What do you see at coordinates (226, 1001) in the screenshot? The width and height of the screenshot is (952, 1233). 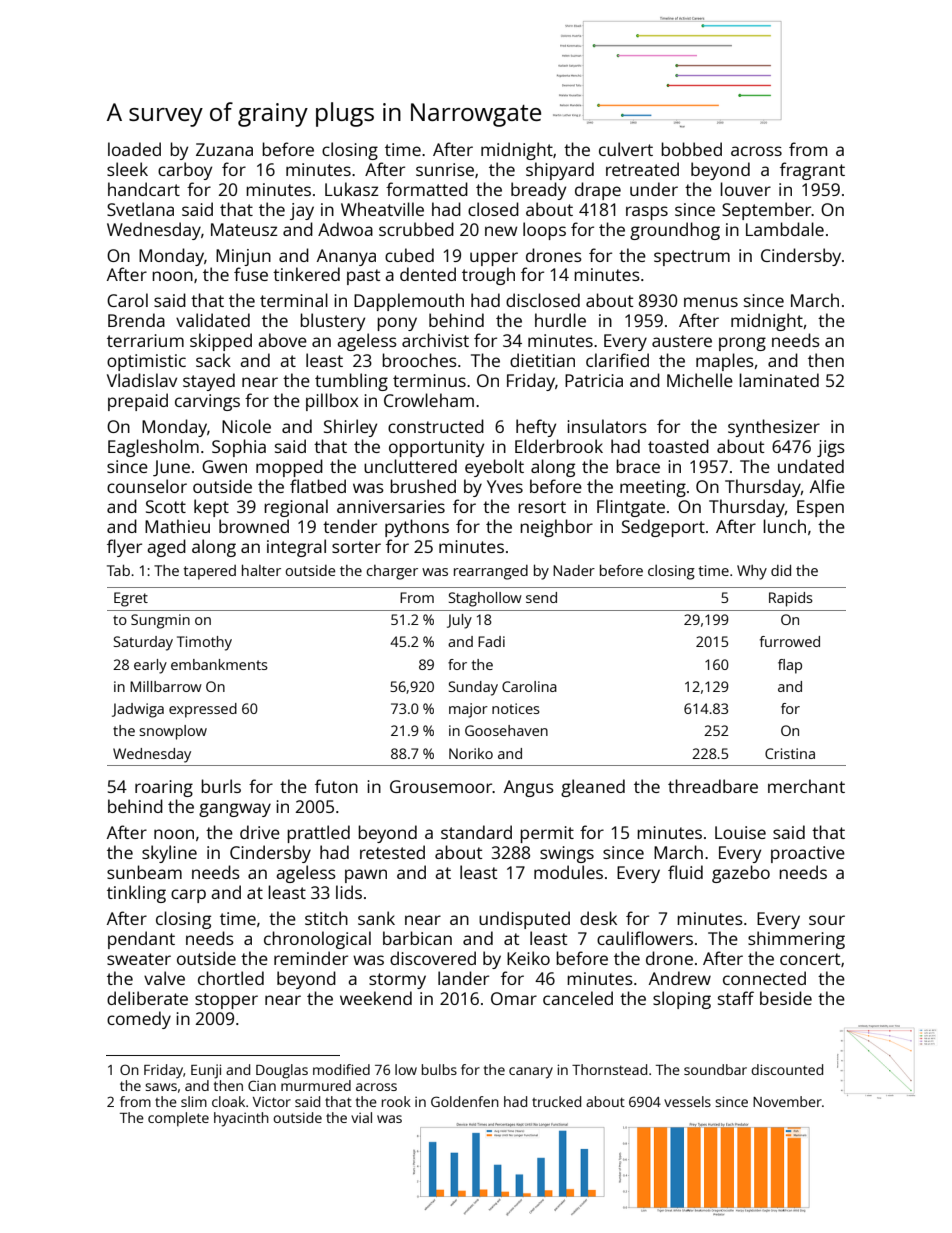 I see `stopper` at bounding box center [226, 1001].
